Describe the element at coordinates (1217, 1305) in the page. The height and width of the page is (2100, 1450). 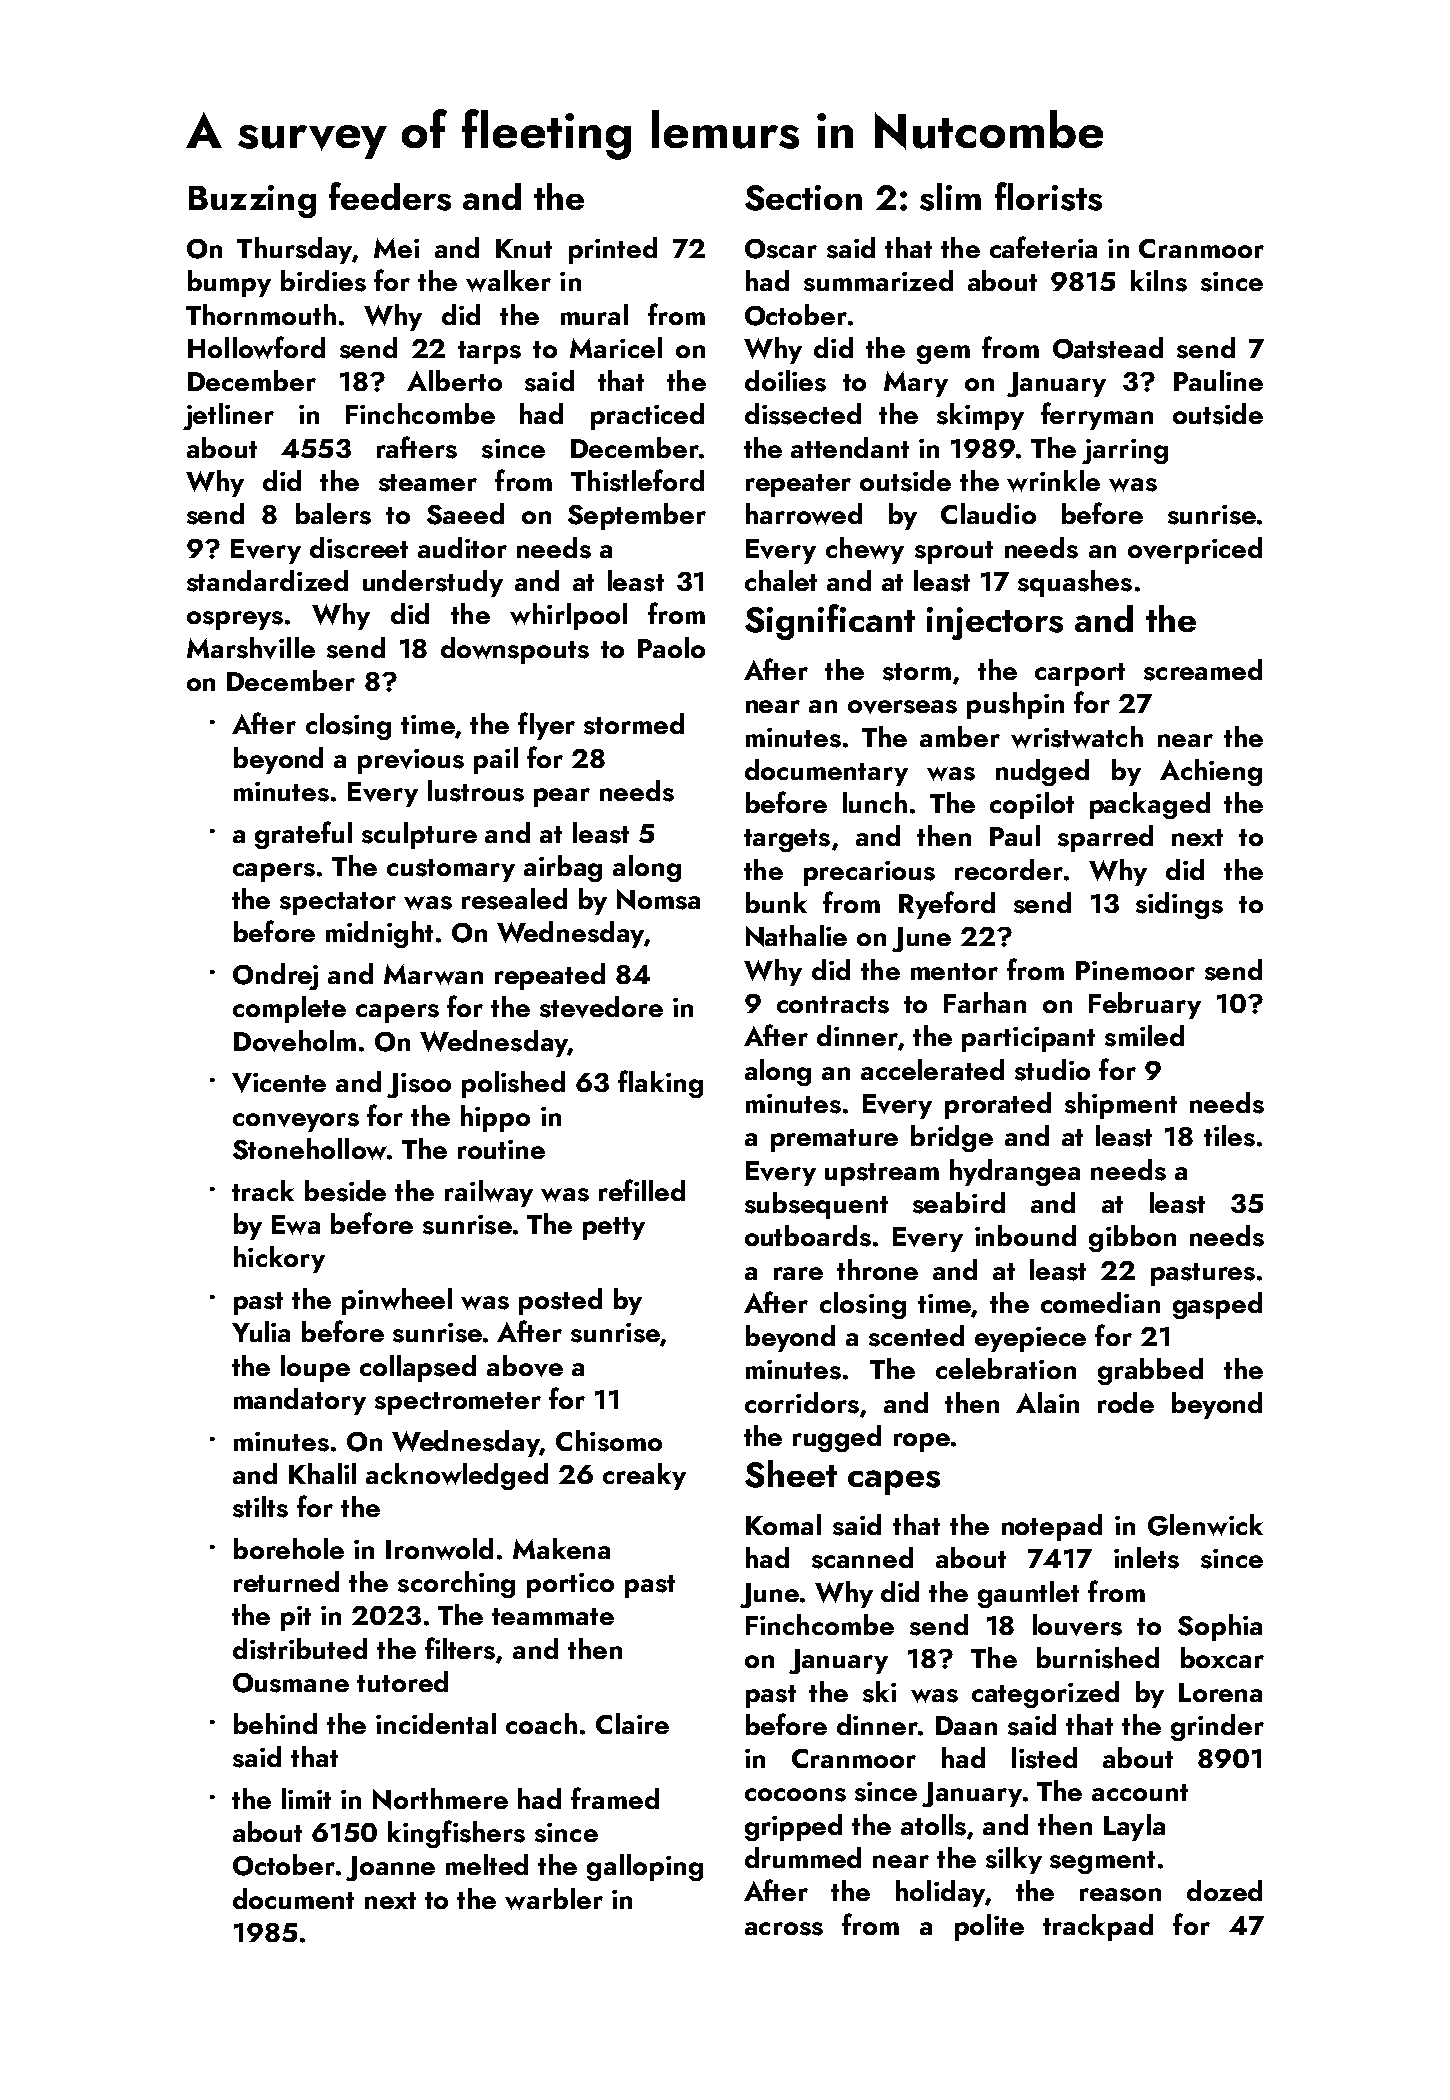
I see `gasped` at that location.
